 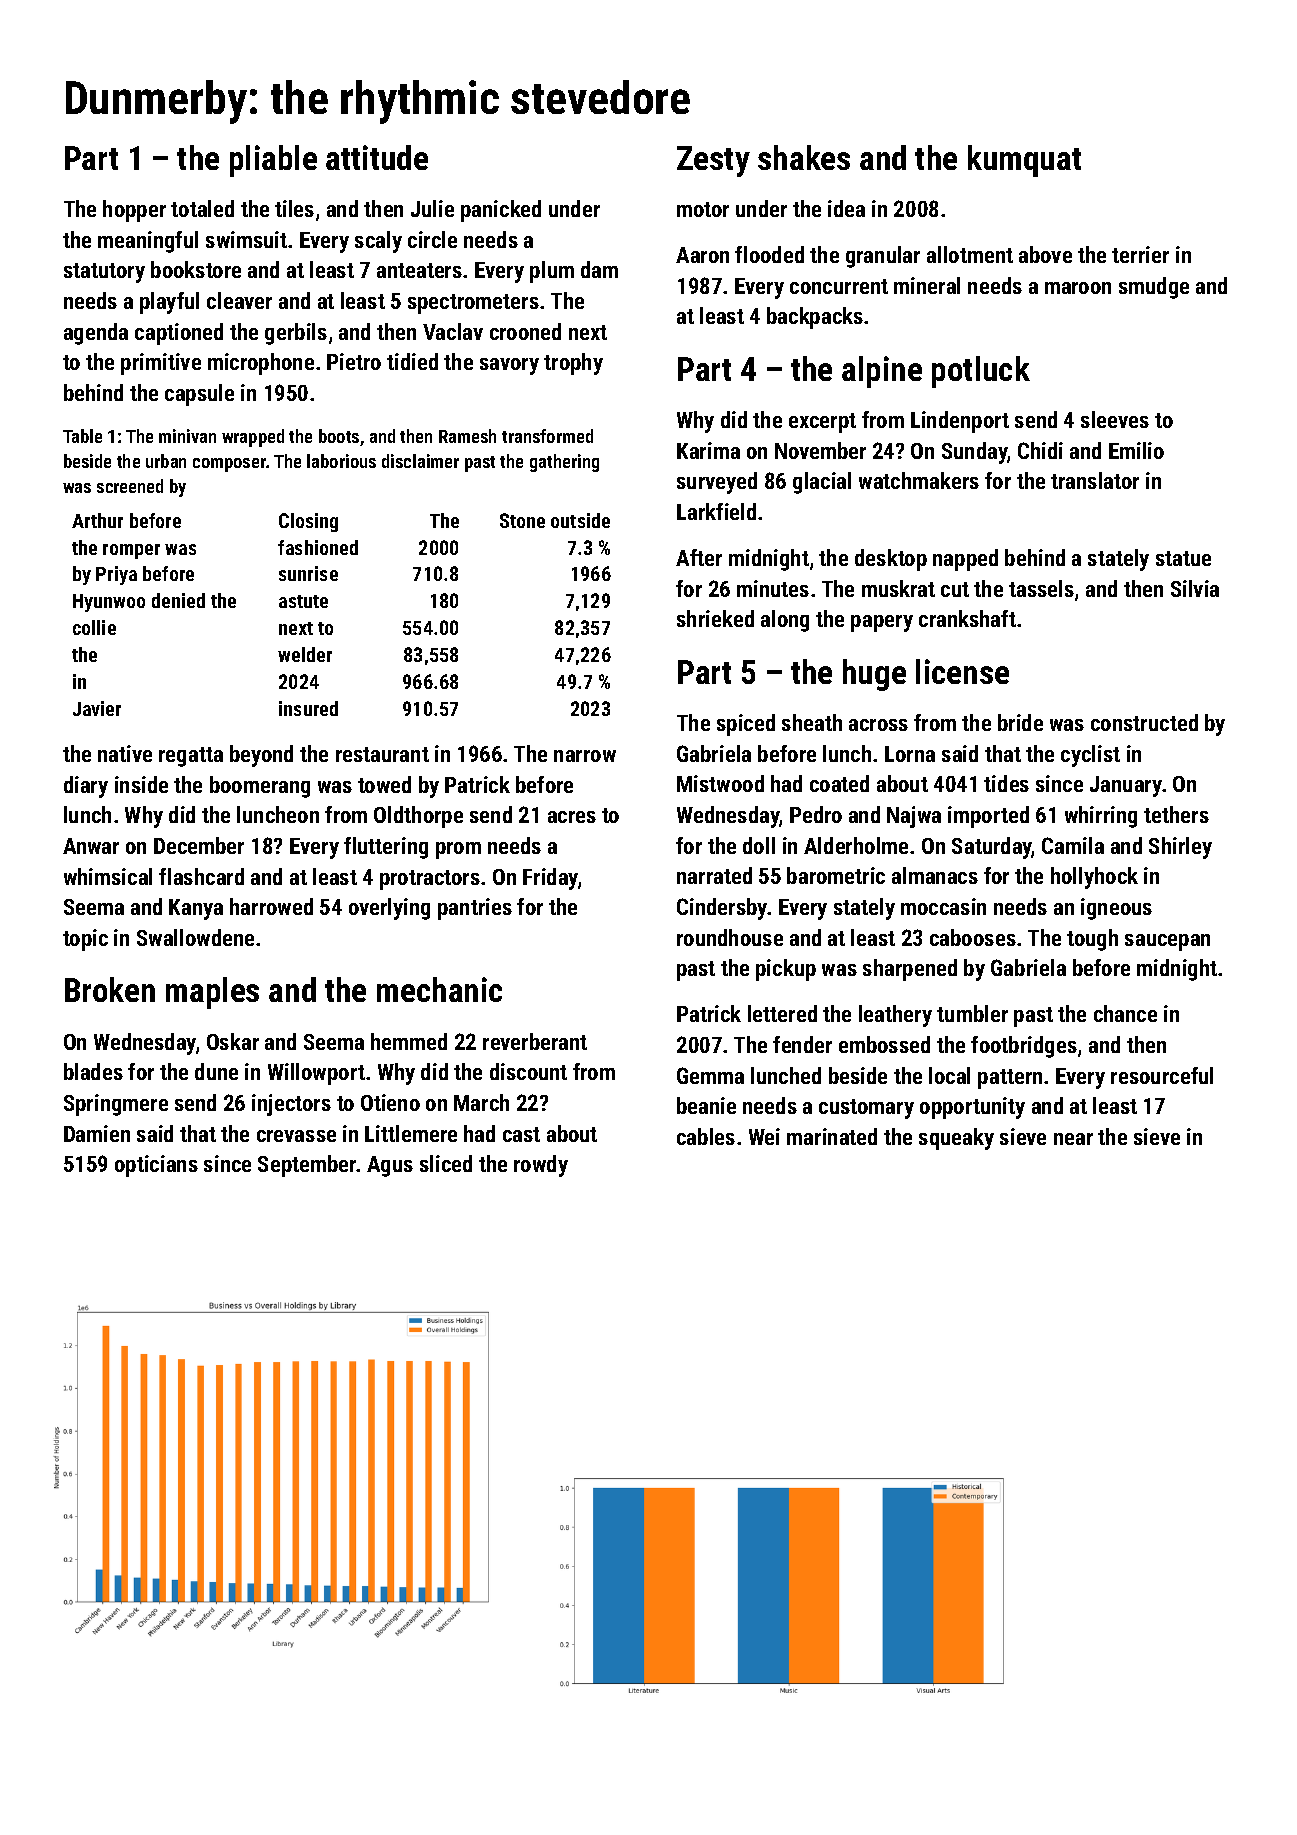 What do you see at coordinates (82, 436) in the screenshot?
I see `Table` at bounding box center [82, 436].
